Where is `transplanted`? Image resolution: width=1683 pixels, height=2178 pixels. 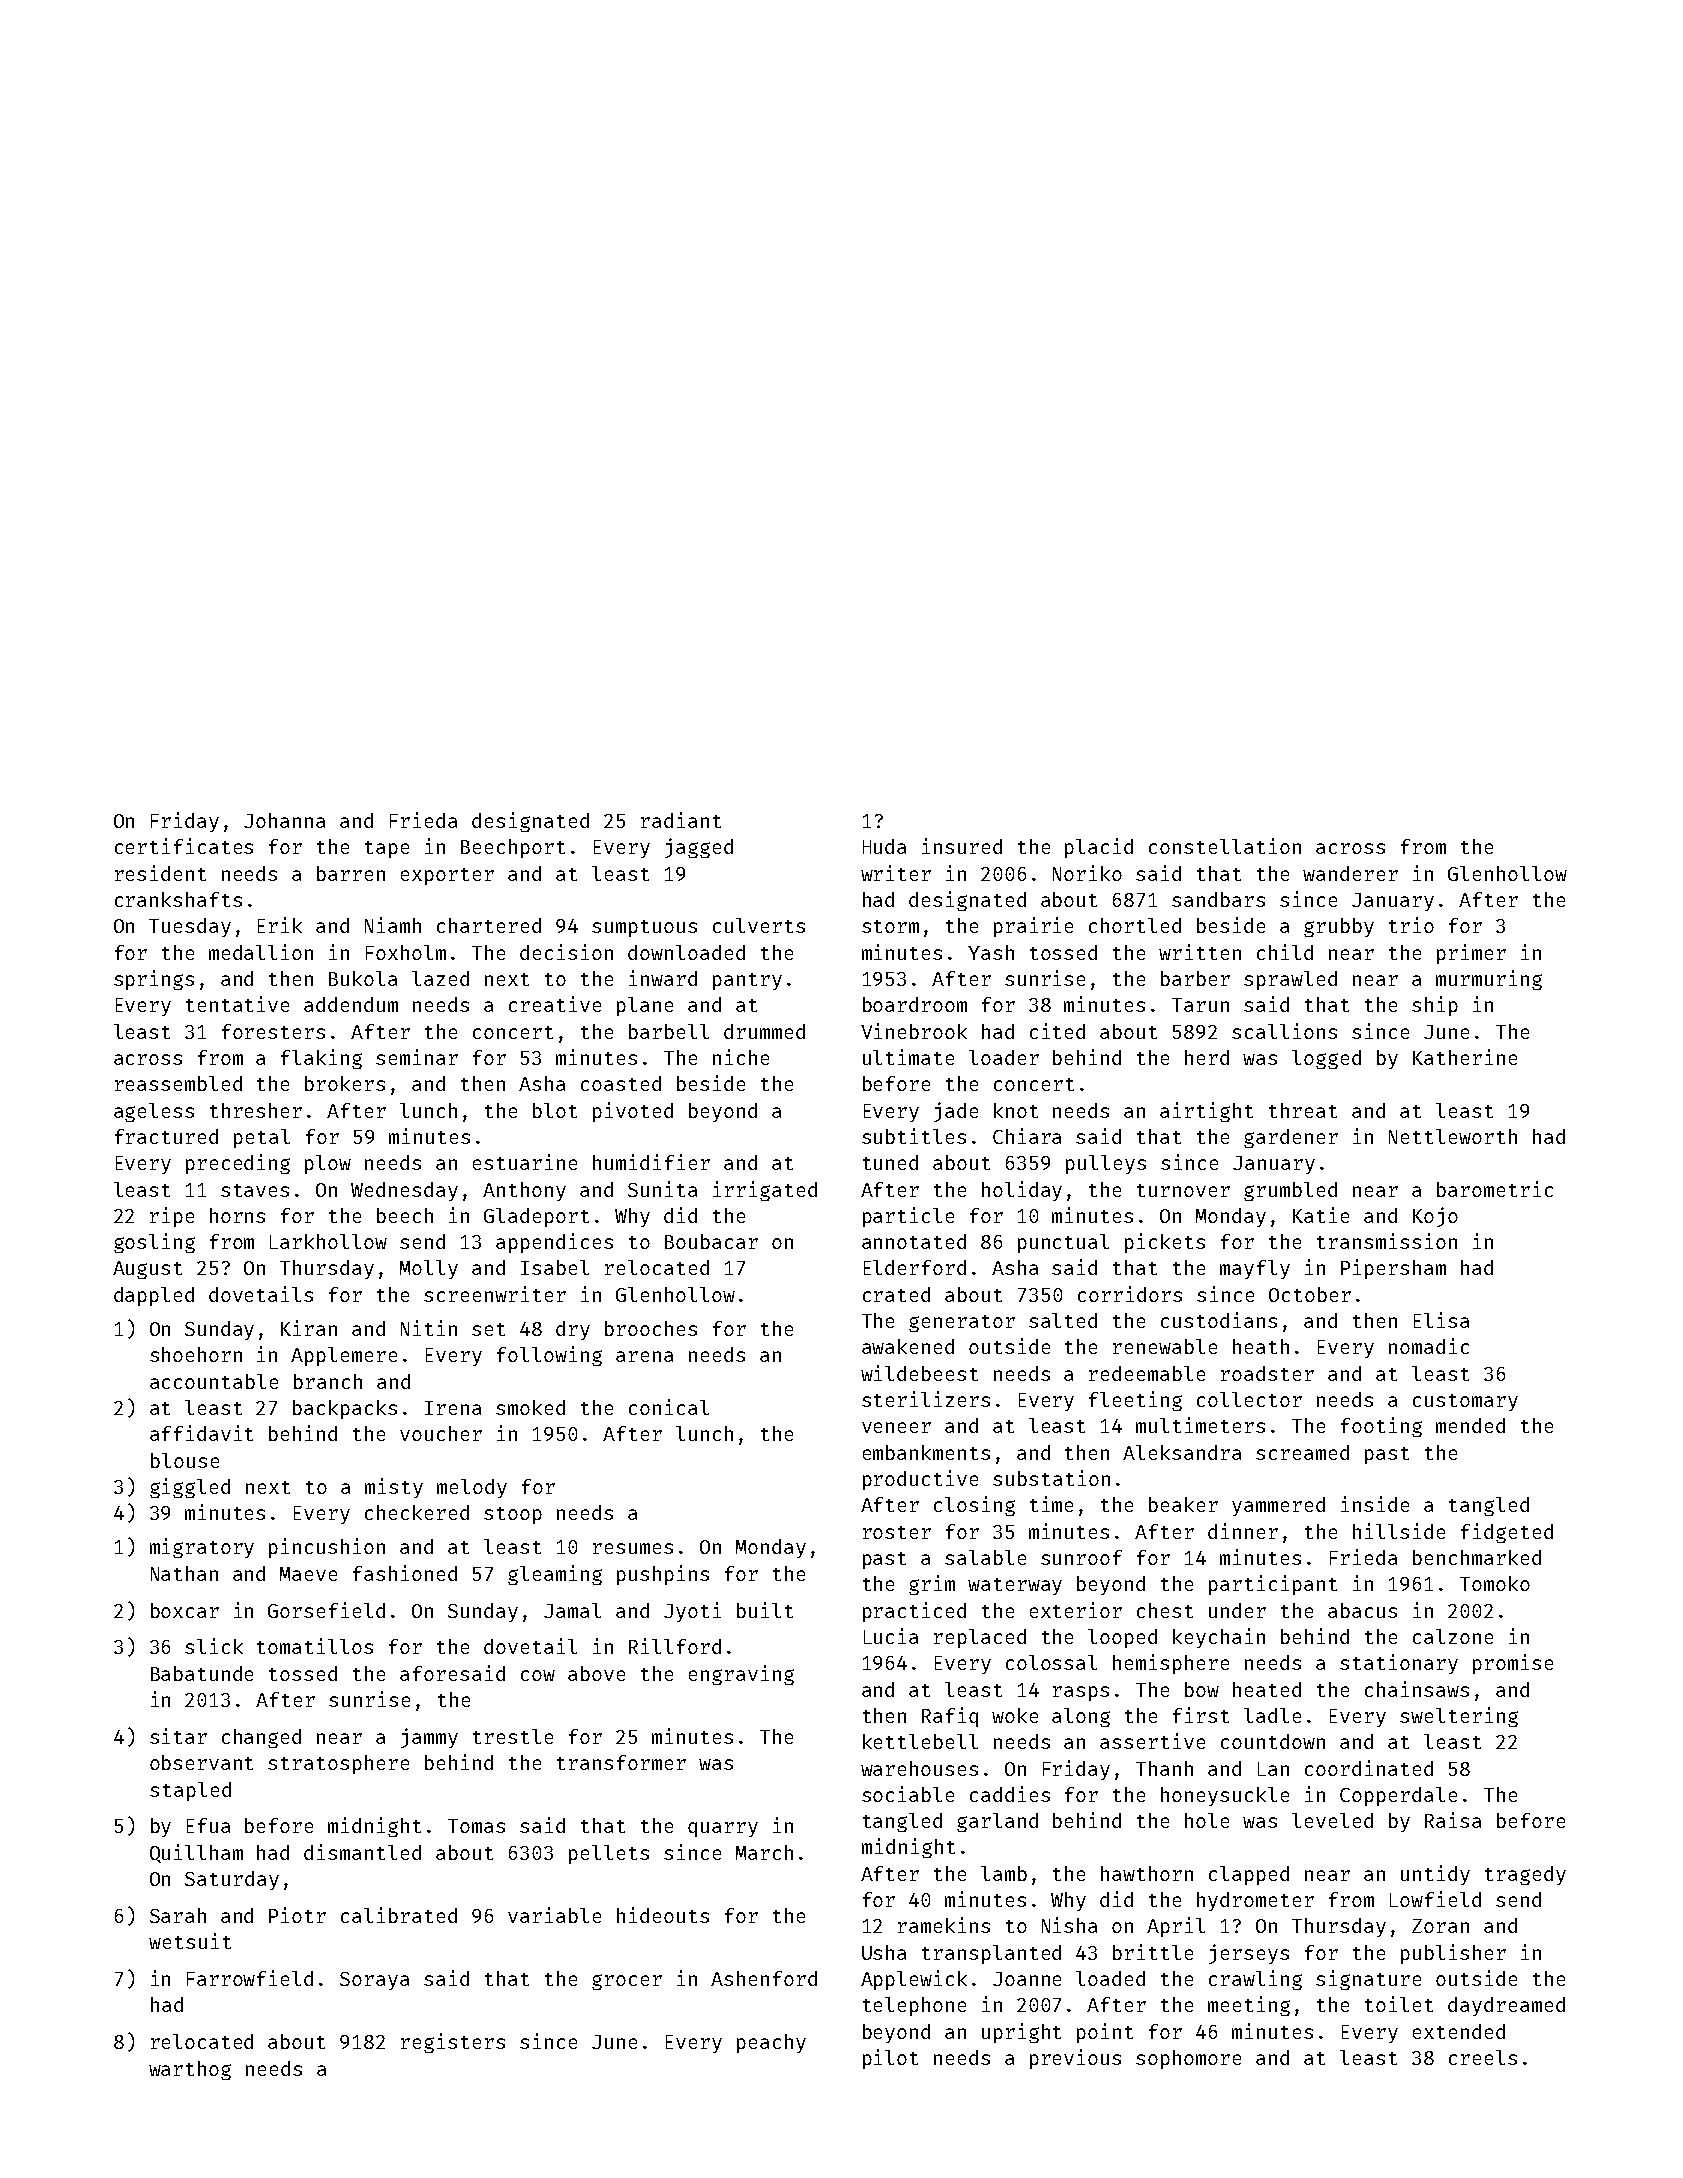 transplanted is located at coordinates (991, 1954).
